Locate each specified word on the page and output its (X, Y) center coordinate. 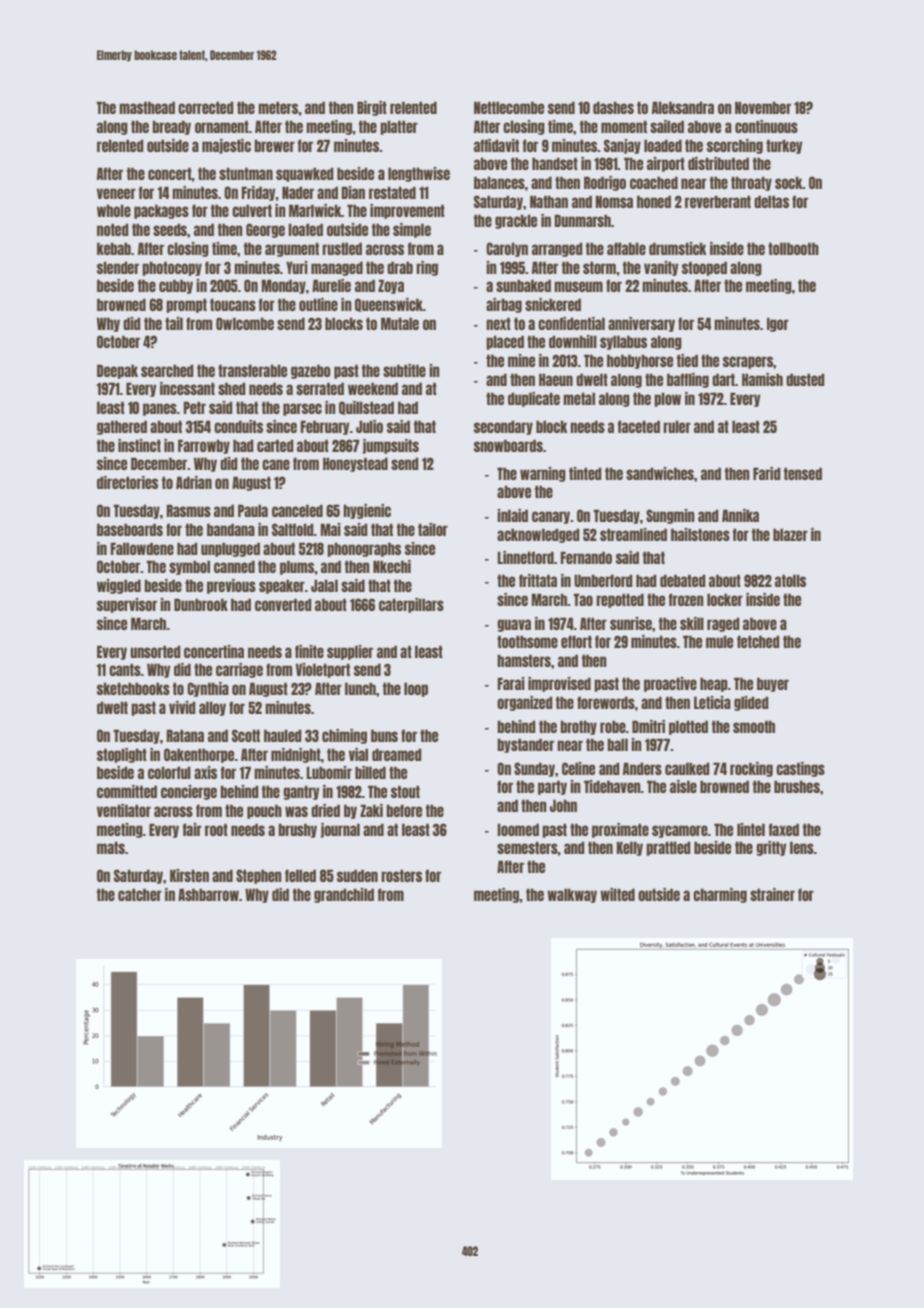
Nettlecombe (509, 107)
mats (111, 847)
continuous (766, 126)
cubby (176, 286)
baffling (688, 380)
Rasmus (189, 510)
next (498, 323)
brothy (579, 727)
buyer (773, 684)
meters (278, 107)
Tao (583, 599)
